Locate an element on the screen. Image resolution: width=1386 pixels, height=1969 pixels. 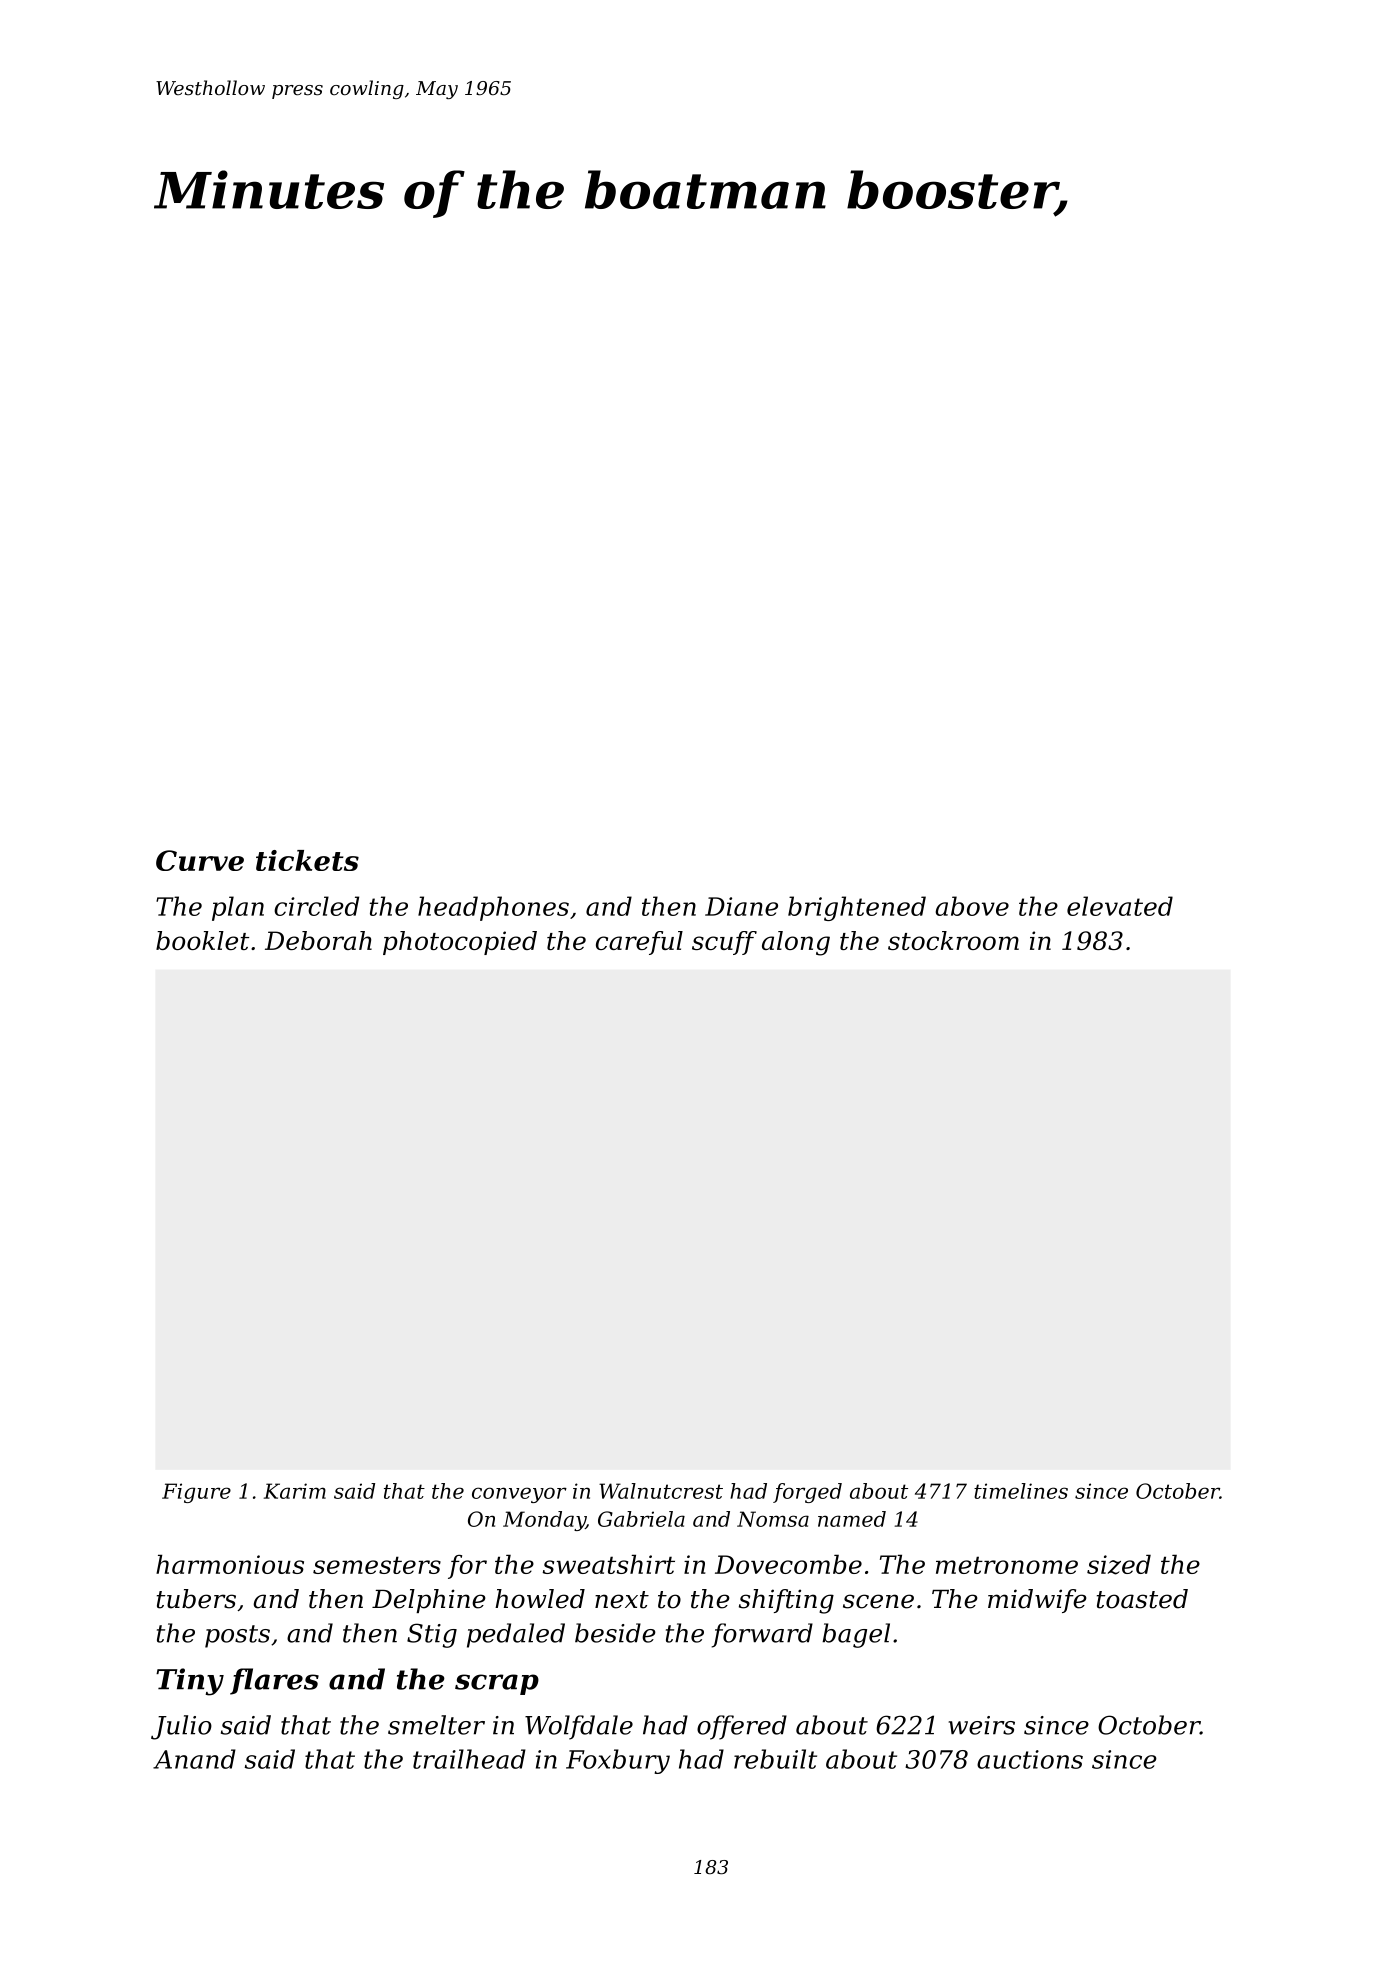
headphones is located at coordinates (493, 908).
